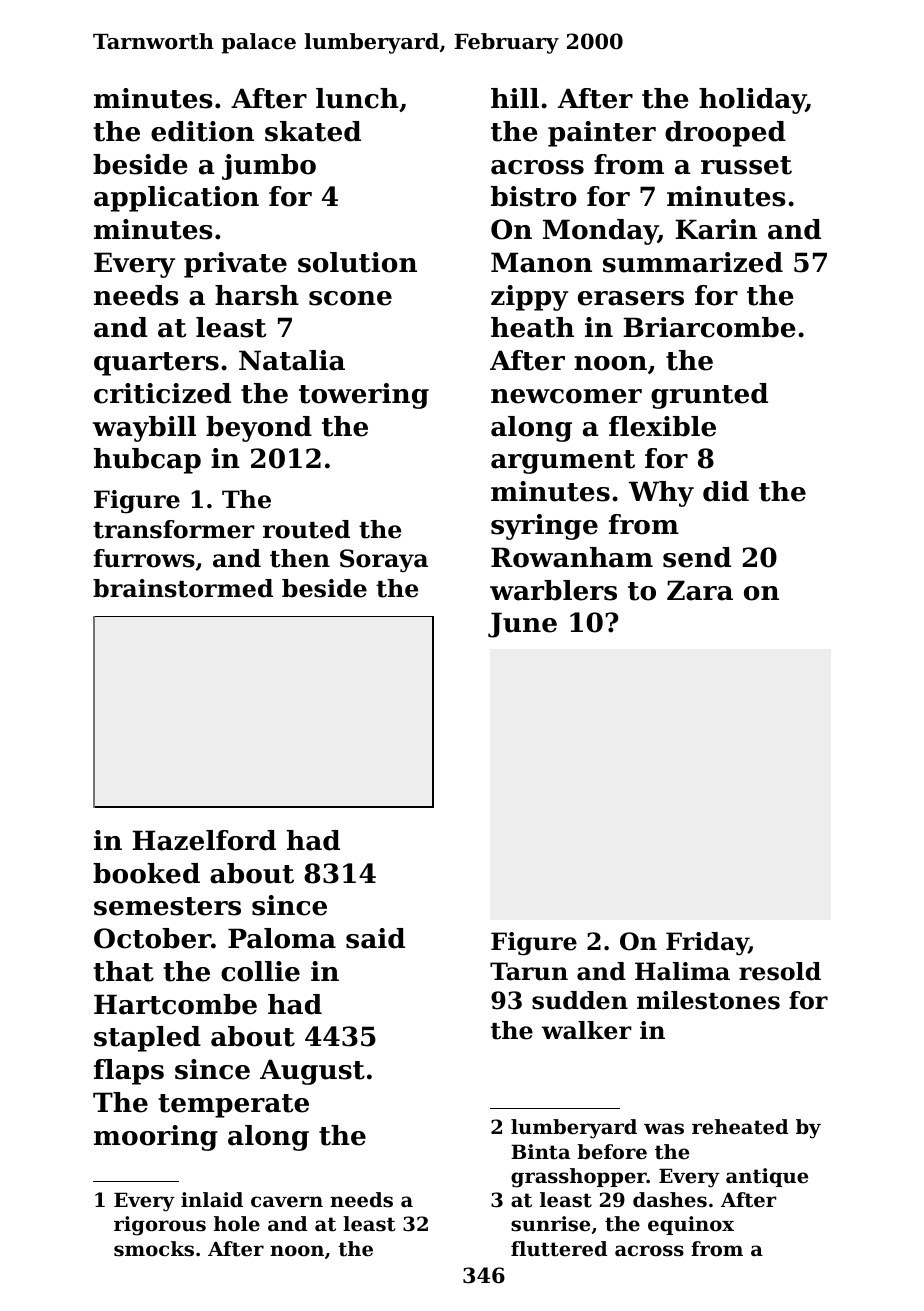  I want to click on flexible, so click(662, 426).
